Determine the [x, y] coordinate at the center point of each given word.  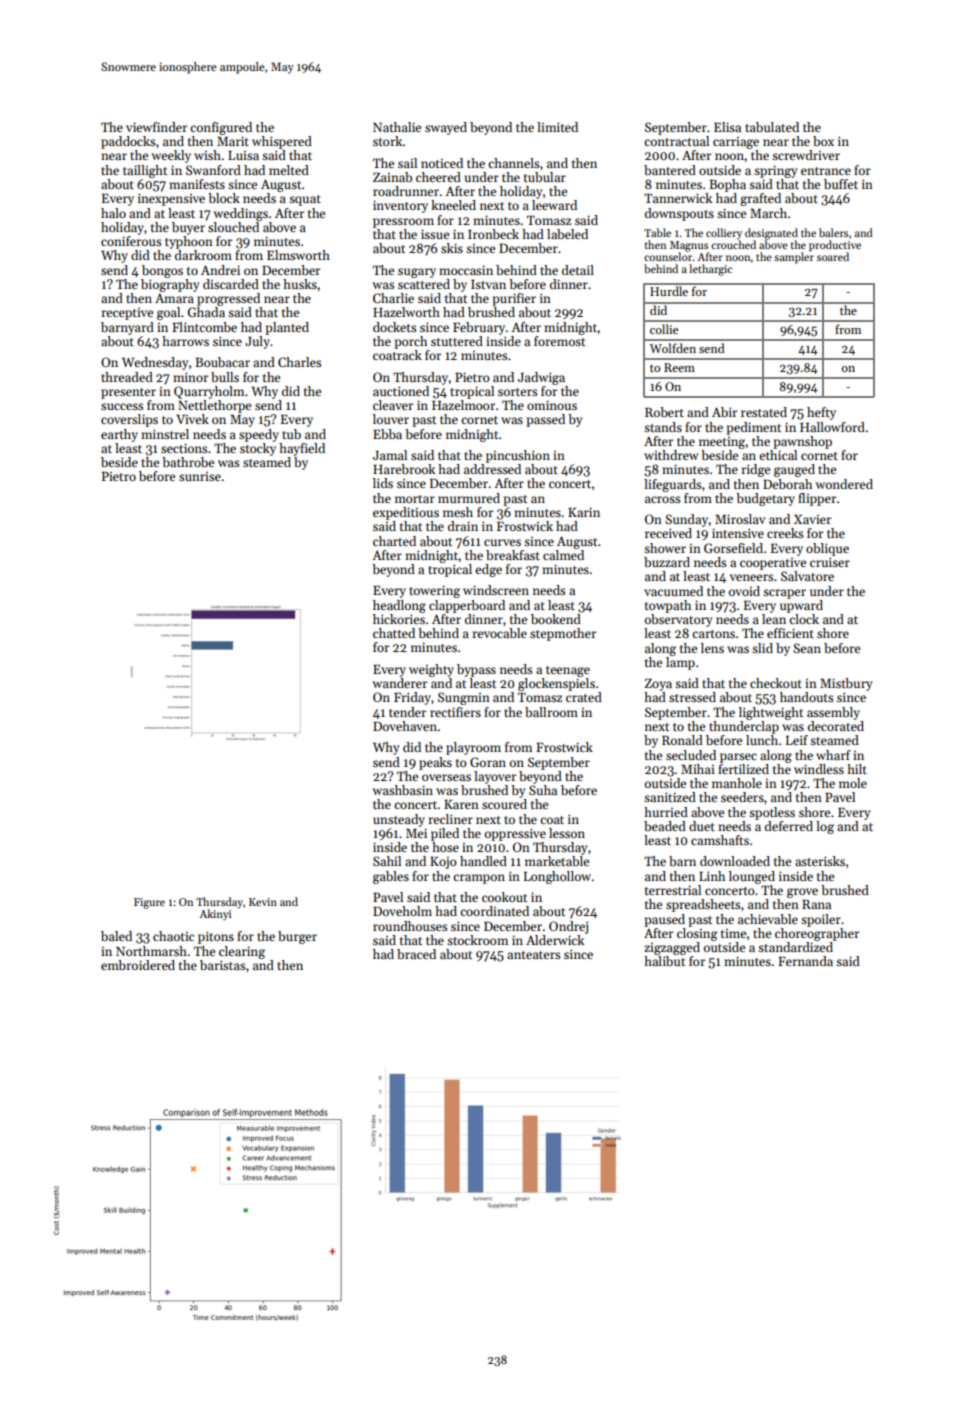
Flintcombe [204, 327]
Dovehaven [405, 726]
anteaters [533, 955]
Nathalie [397, 127]
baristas [222, 965]
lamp [680, 663]
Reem [679, 367]
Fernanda [805, 961]
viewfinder [156, 127]
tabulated [772, 127]
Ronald [682, 740]
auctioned [401, 391]
